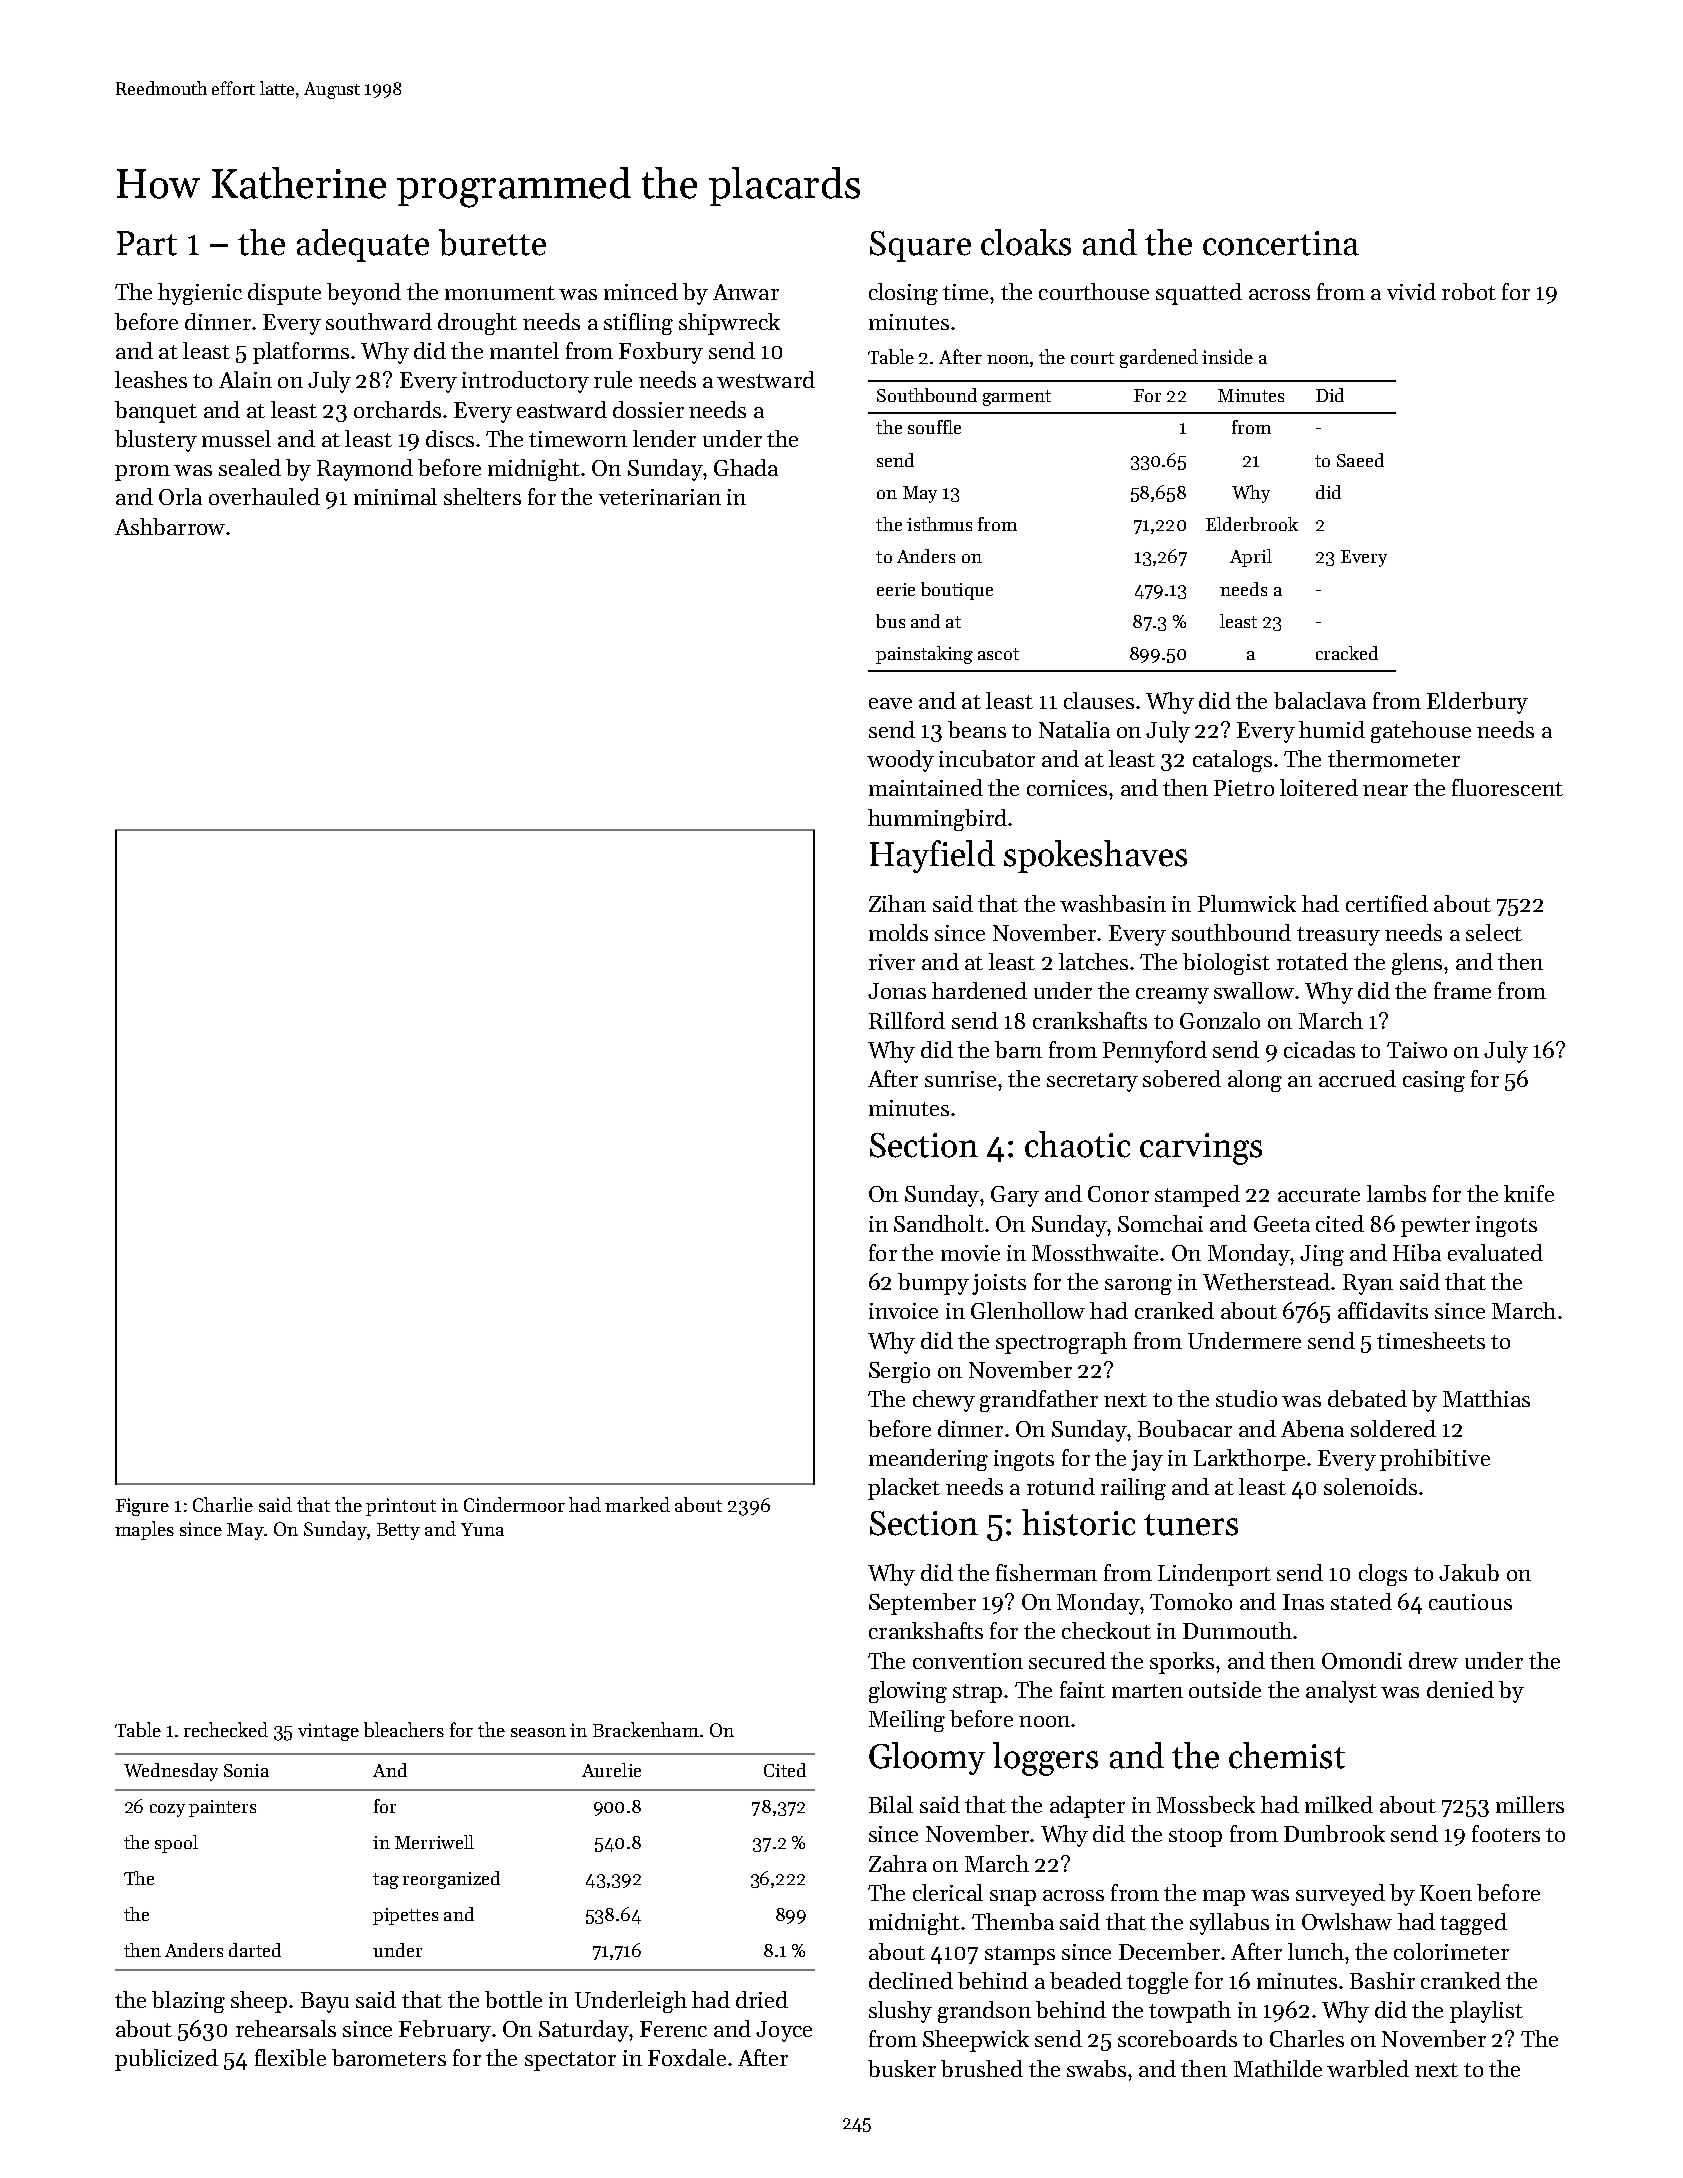 This screenshot has width=1683, height=2178. Describe the element at coordinates (170, 526) in the screenshot. I see `Ashbarrow` at that location.
